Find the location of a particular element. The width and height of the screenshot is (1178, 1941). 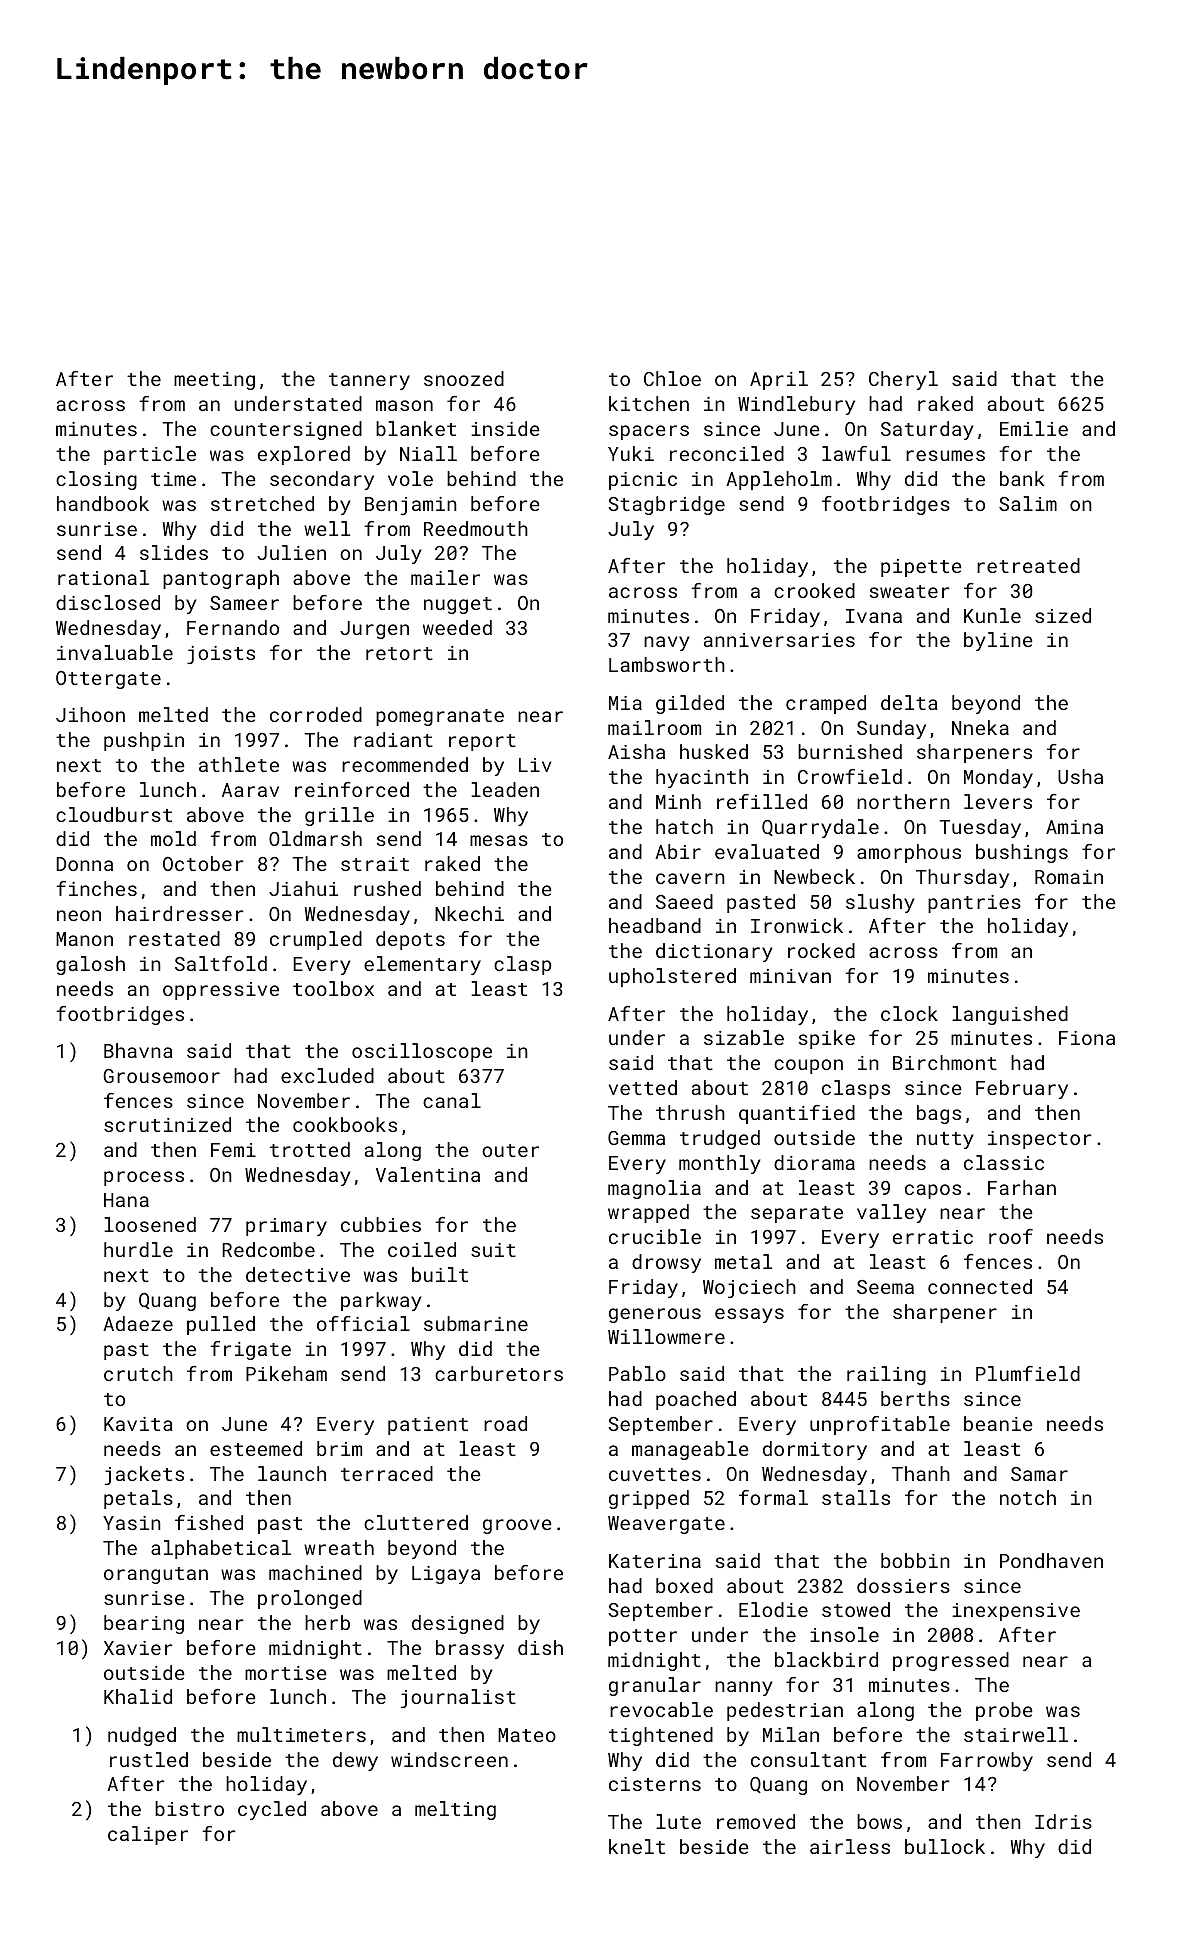

Idris is located at coordinates (1063, 1821).
